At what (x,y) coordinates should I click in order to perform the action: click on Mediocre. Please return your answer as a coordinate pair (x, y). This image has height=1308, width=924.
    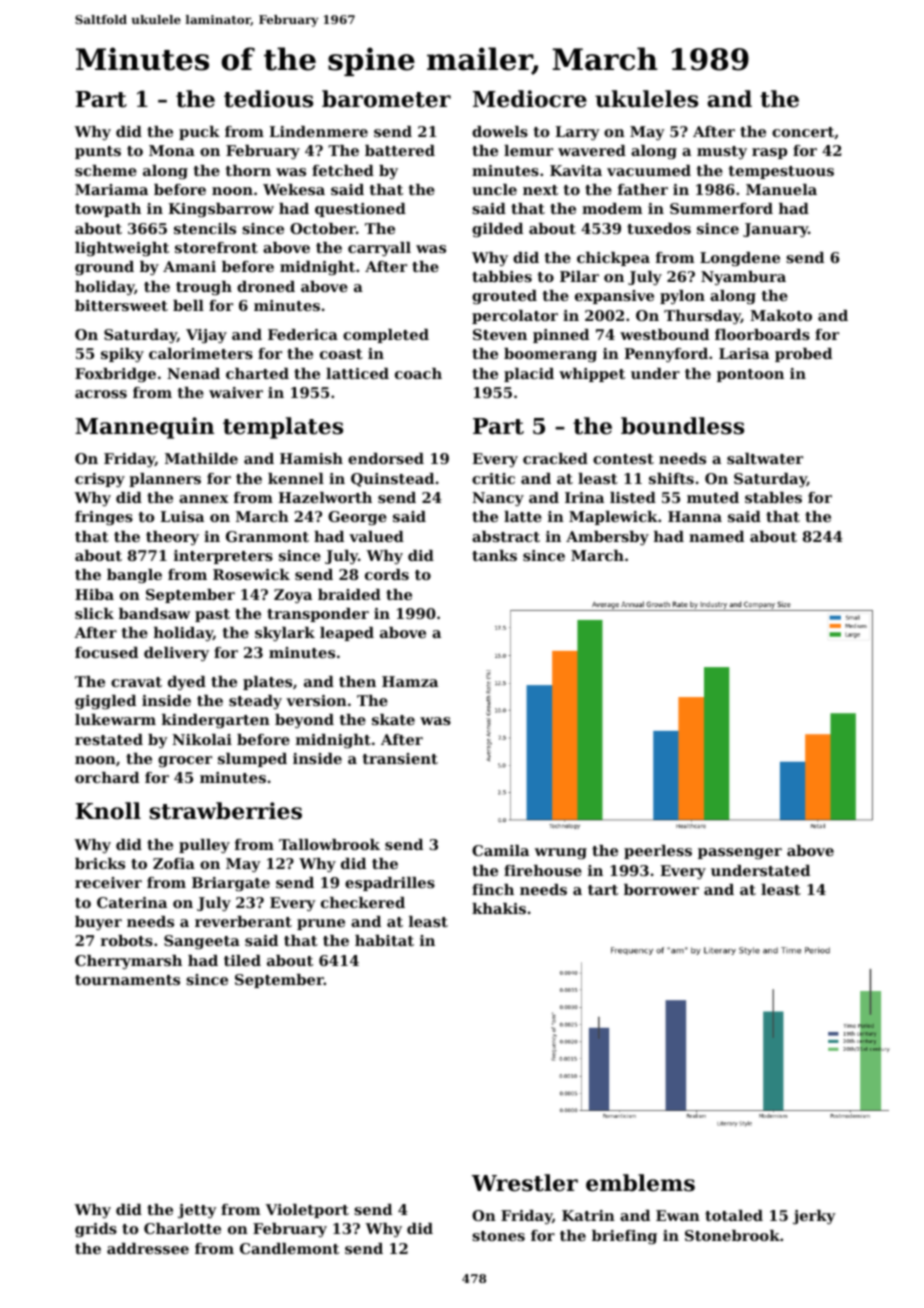
    Looking at the image, I should click on (530, 99).
